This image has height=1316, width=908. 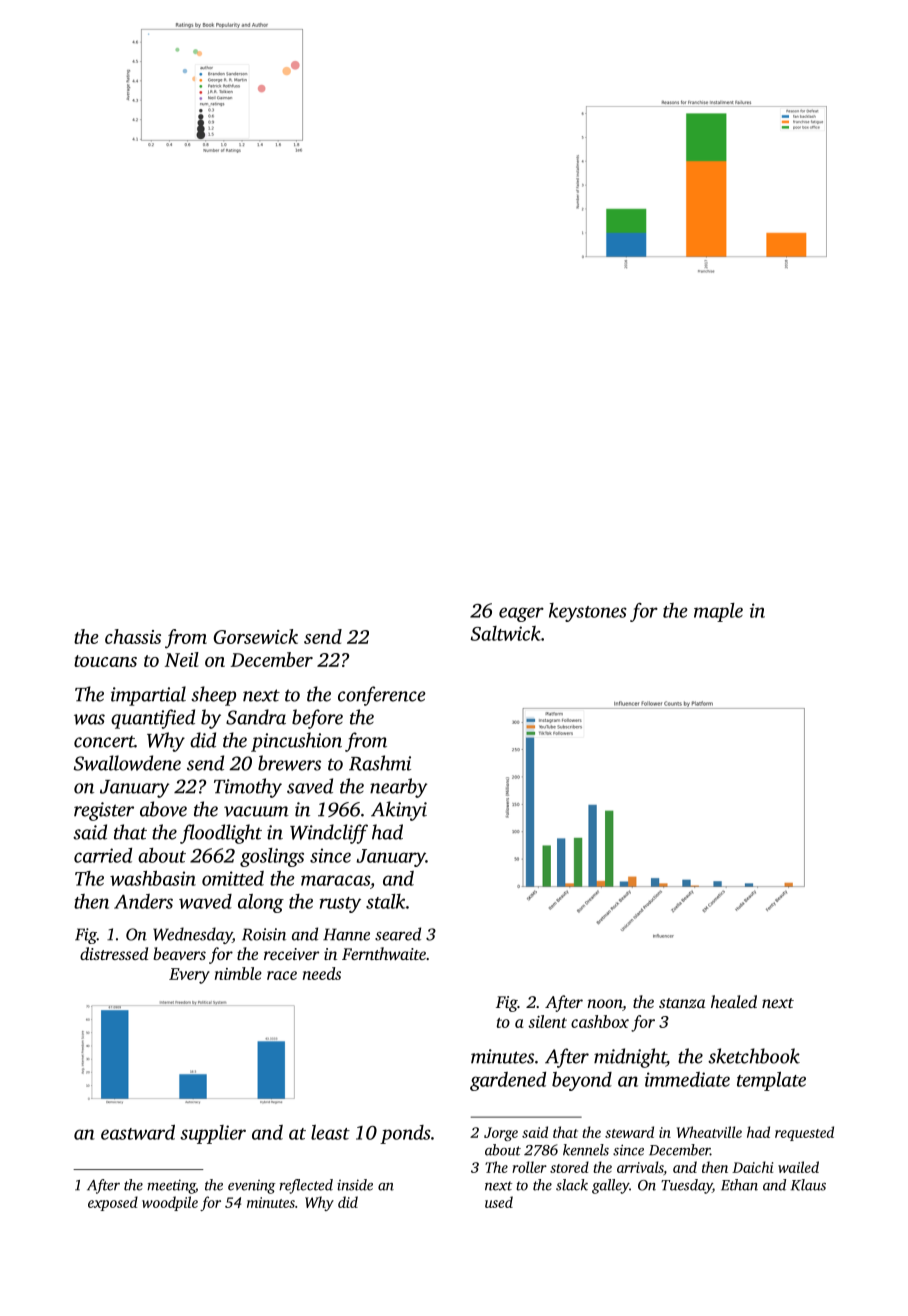 What do you see at coordinates (718, 612) in the image?
I see `maple` at bounding box center [718, 612].
